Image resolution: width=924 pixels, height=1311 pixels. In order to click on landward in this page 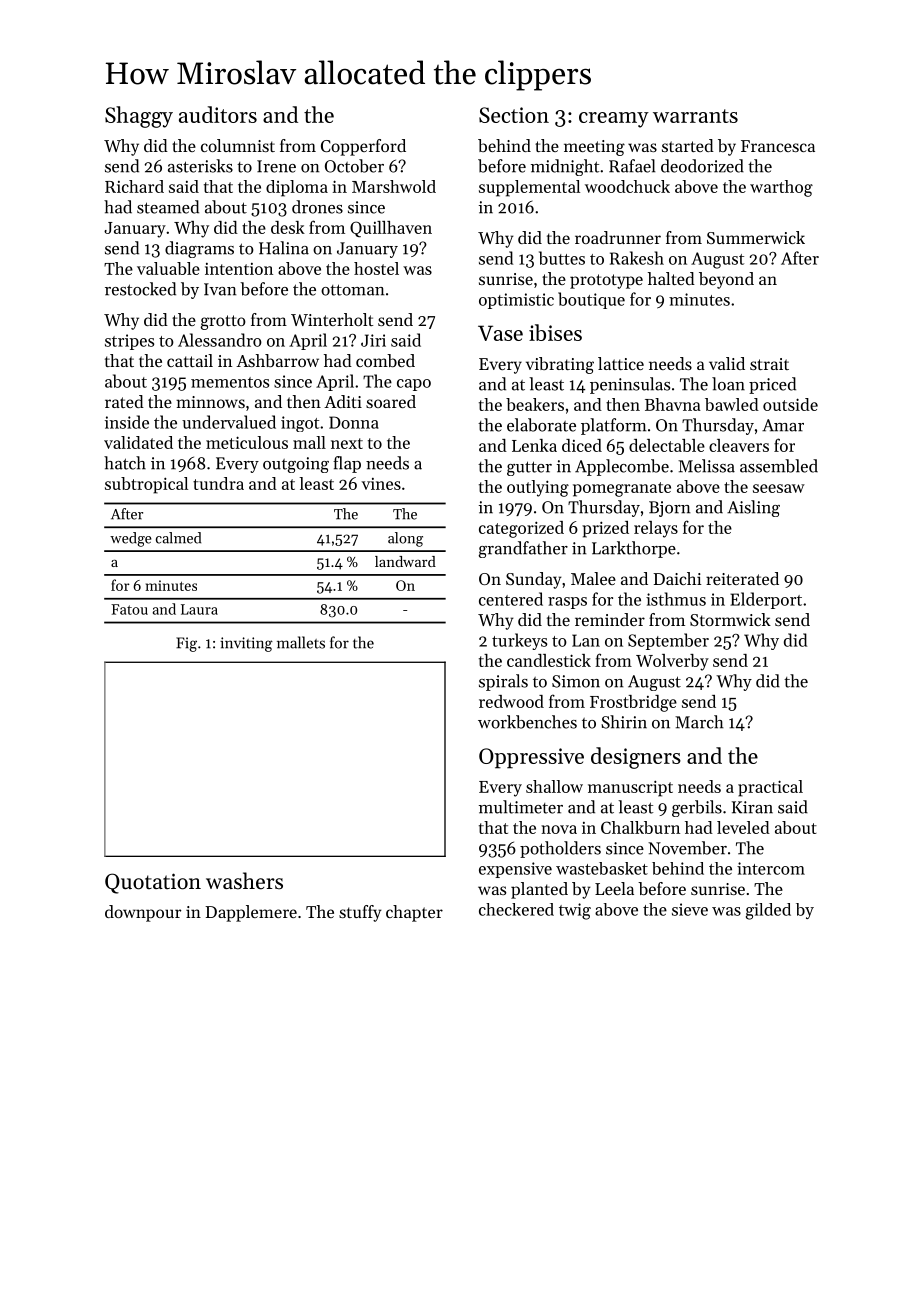, I will do `click(405, 561)`.
